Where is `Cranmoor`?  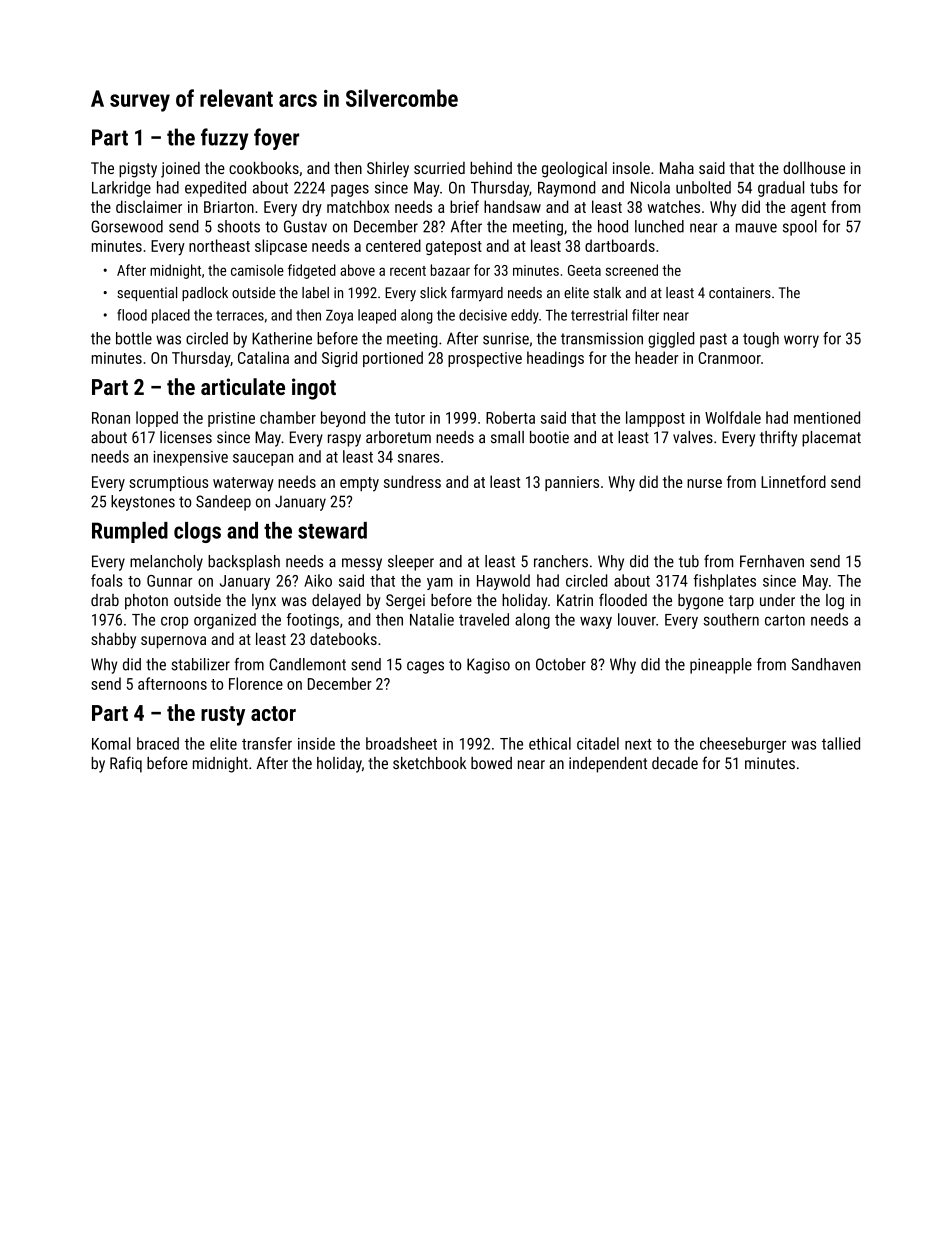
Cranmoor is located at coordinates (729, 358).
